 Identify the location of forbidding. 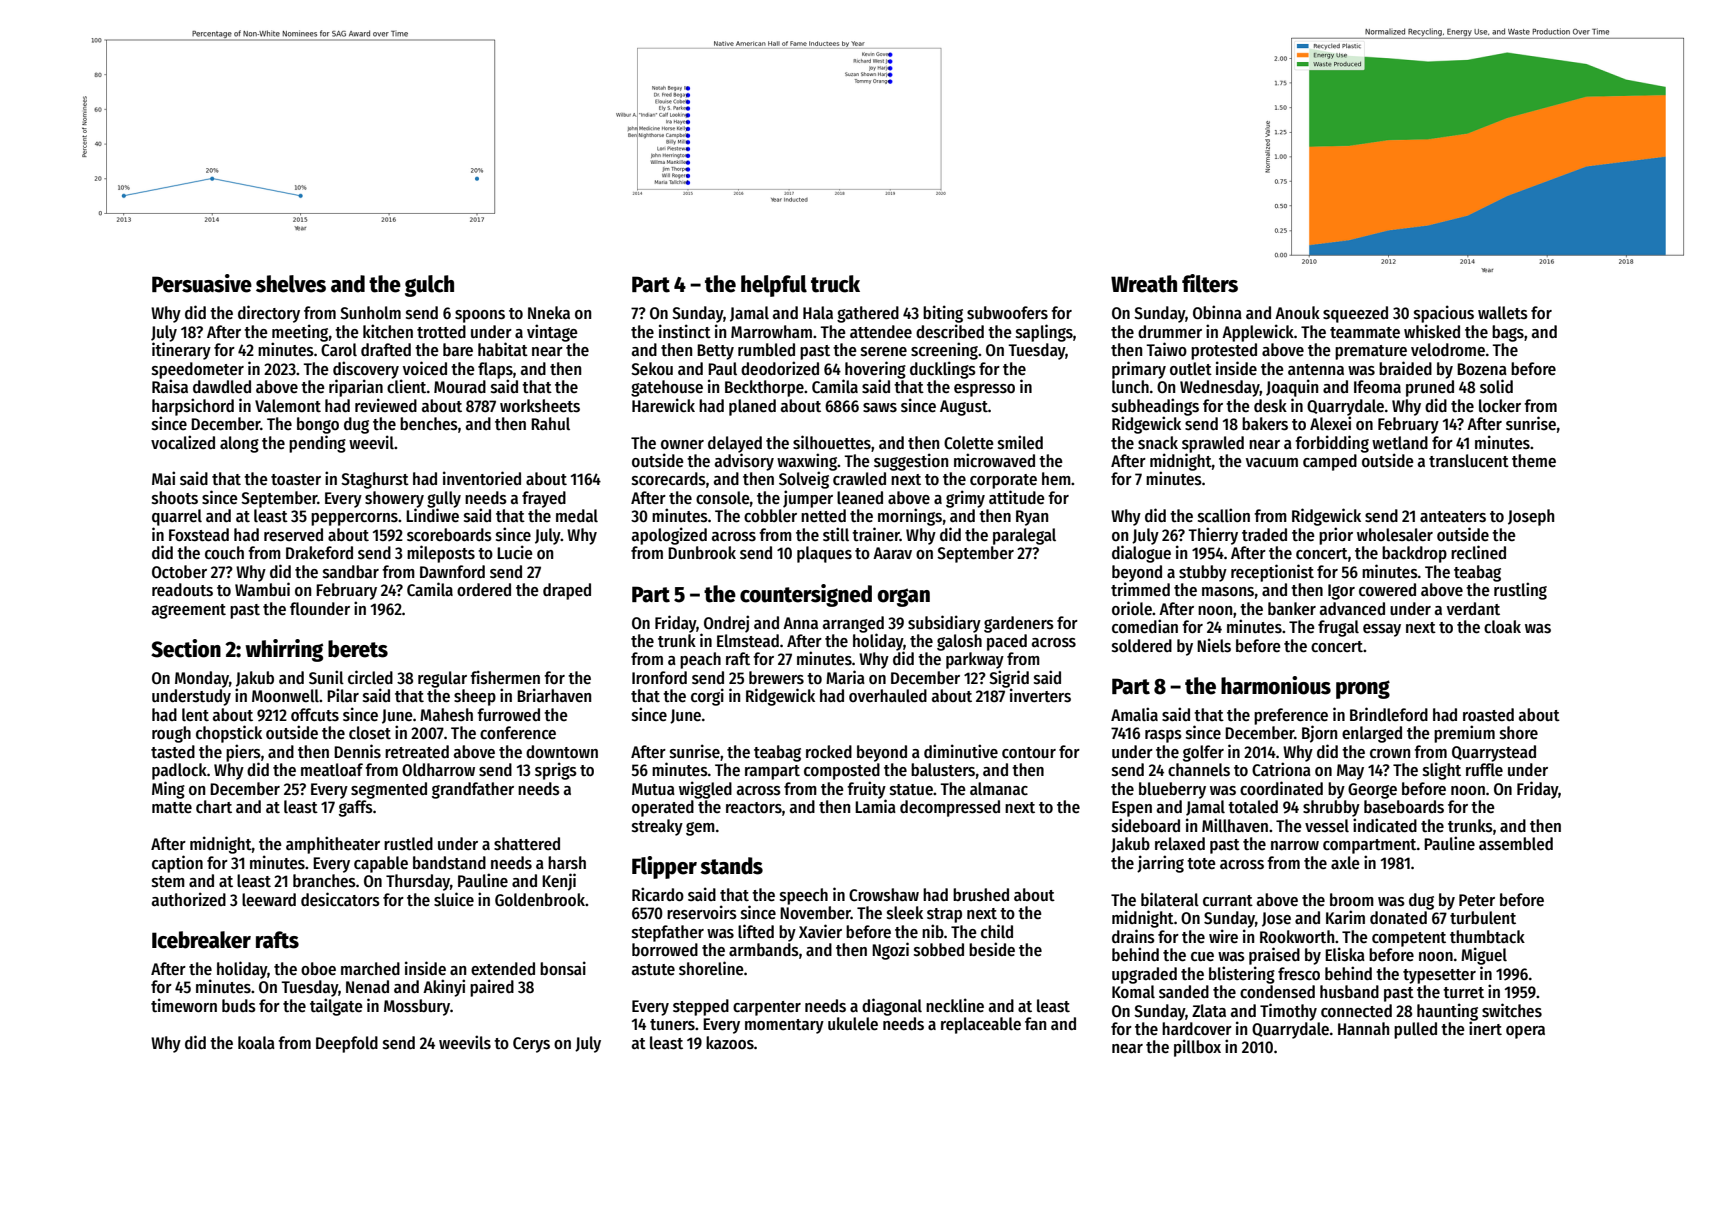
(1332, 444).
